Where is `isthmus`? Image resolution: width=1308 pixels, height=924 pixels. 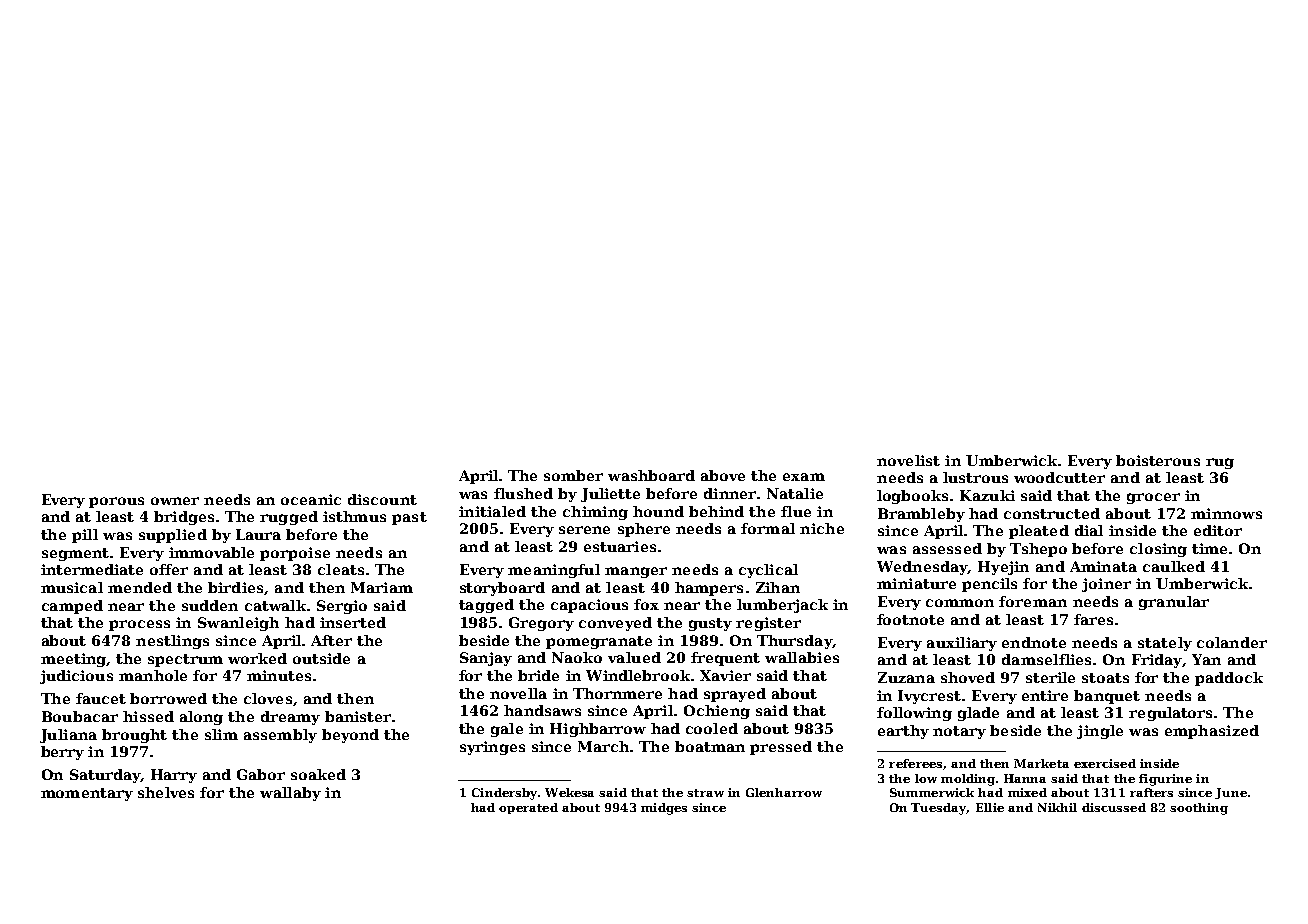
isthmus is located at coordinates (354, 516).
